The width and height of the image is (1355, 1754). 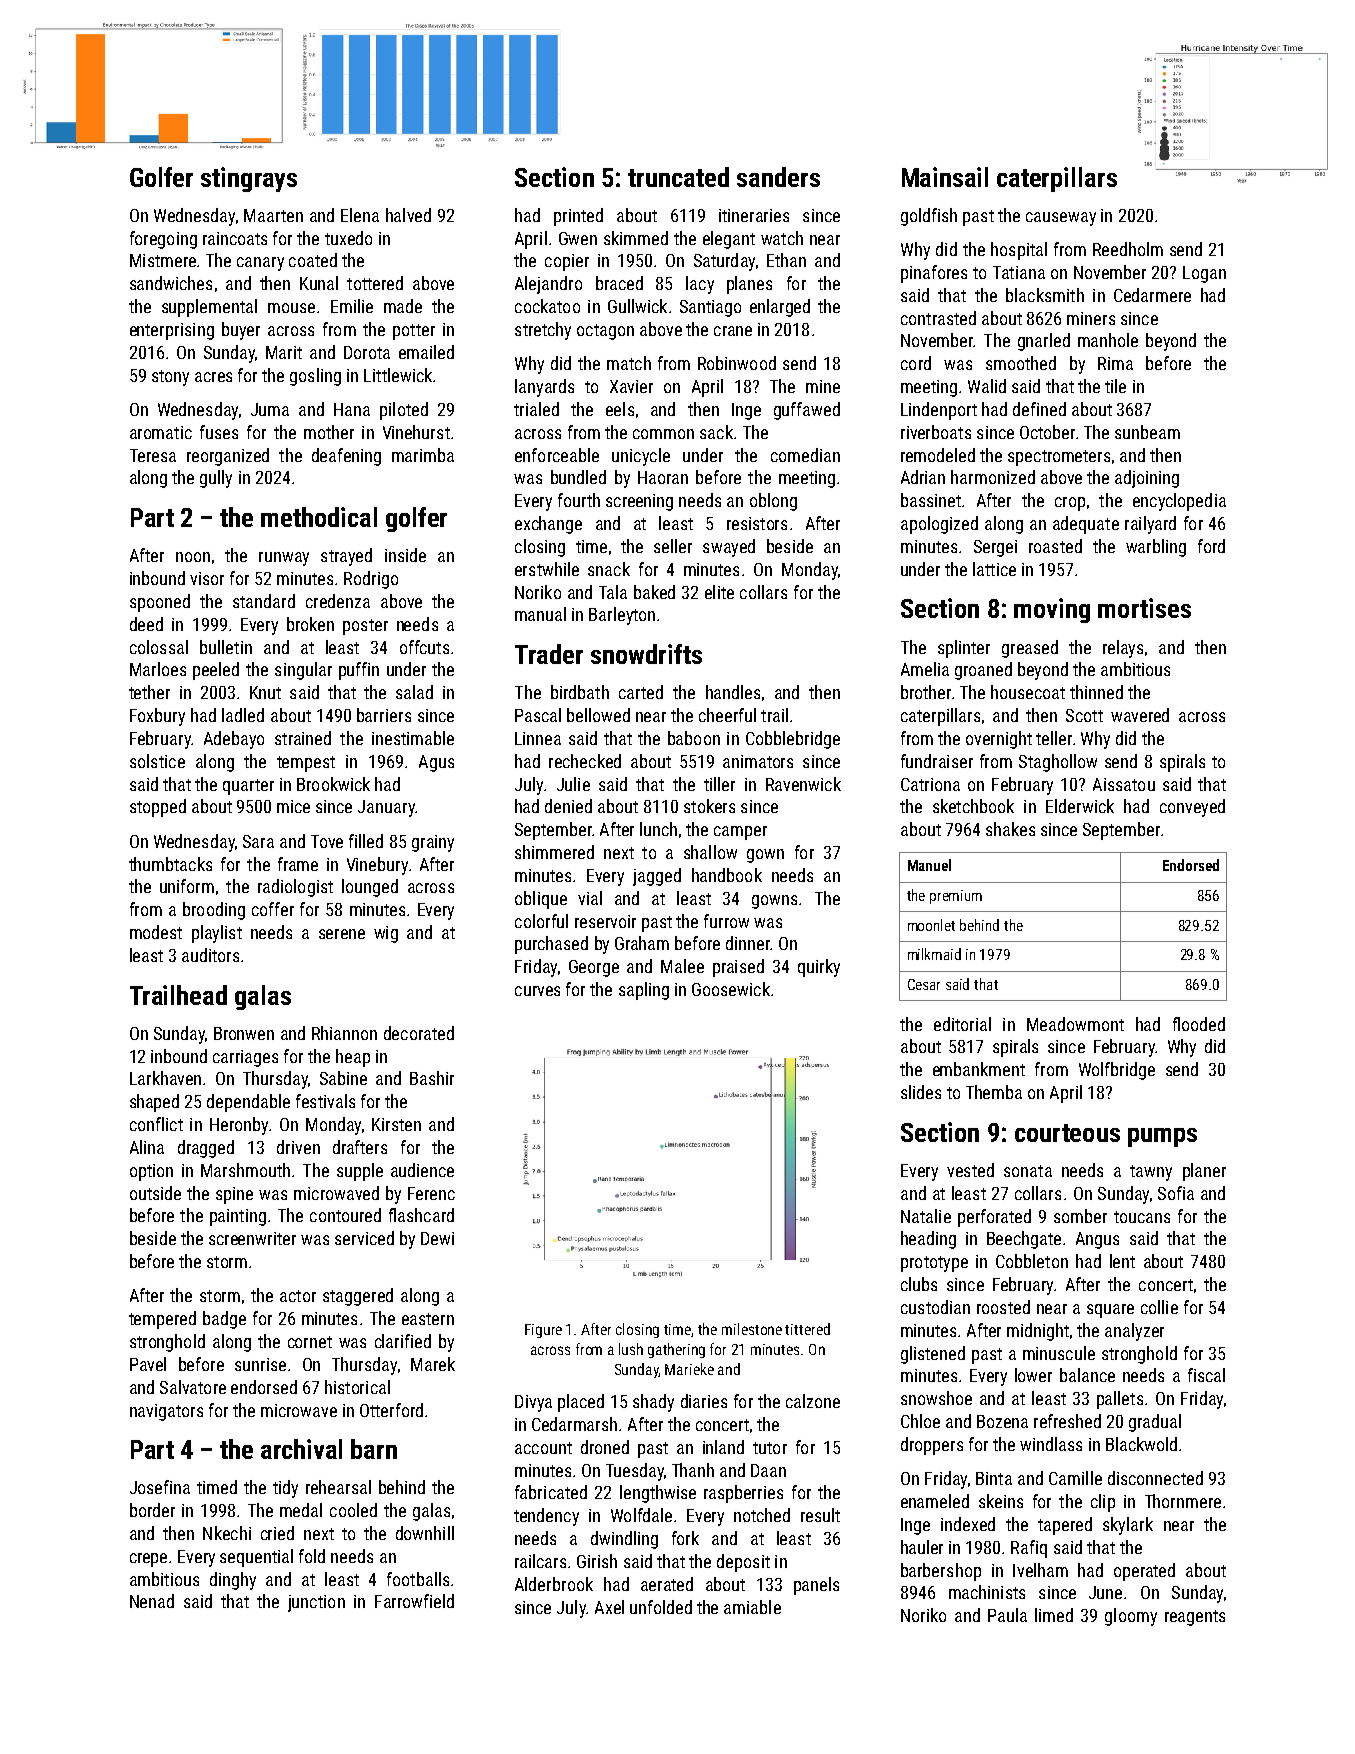 I want to click on Alderbrook, so click(x=554, y=1584).
